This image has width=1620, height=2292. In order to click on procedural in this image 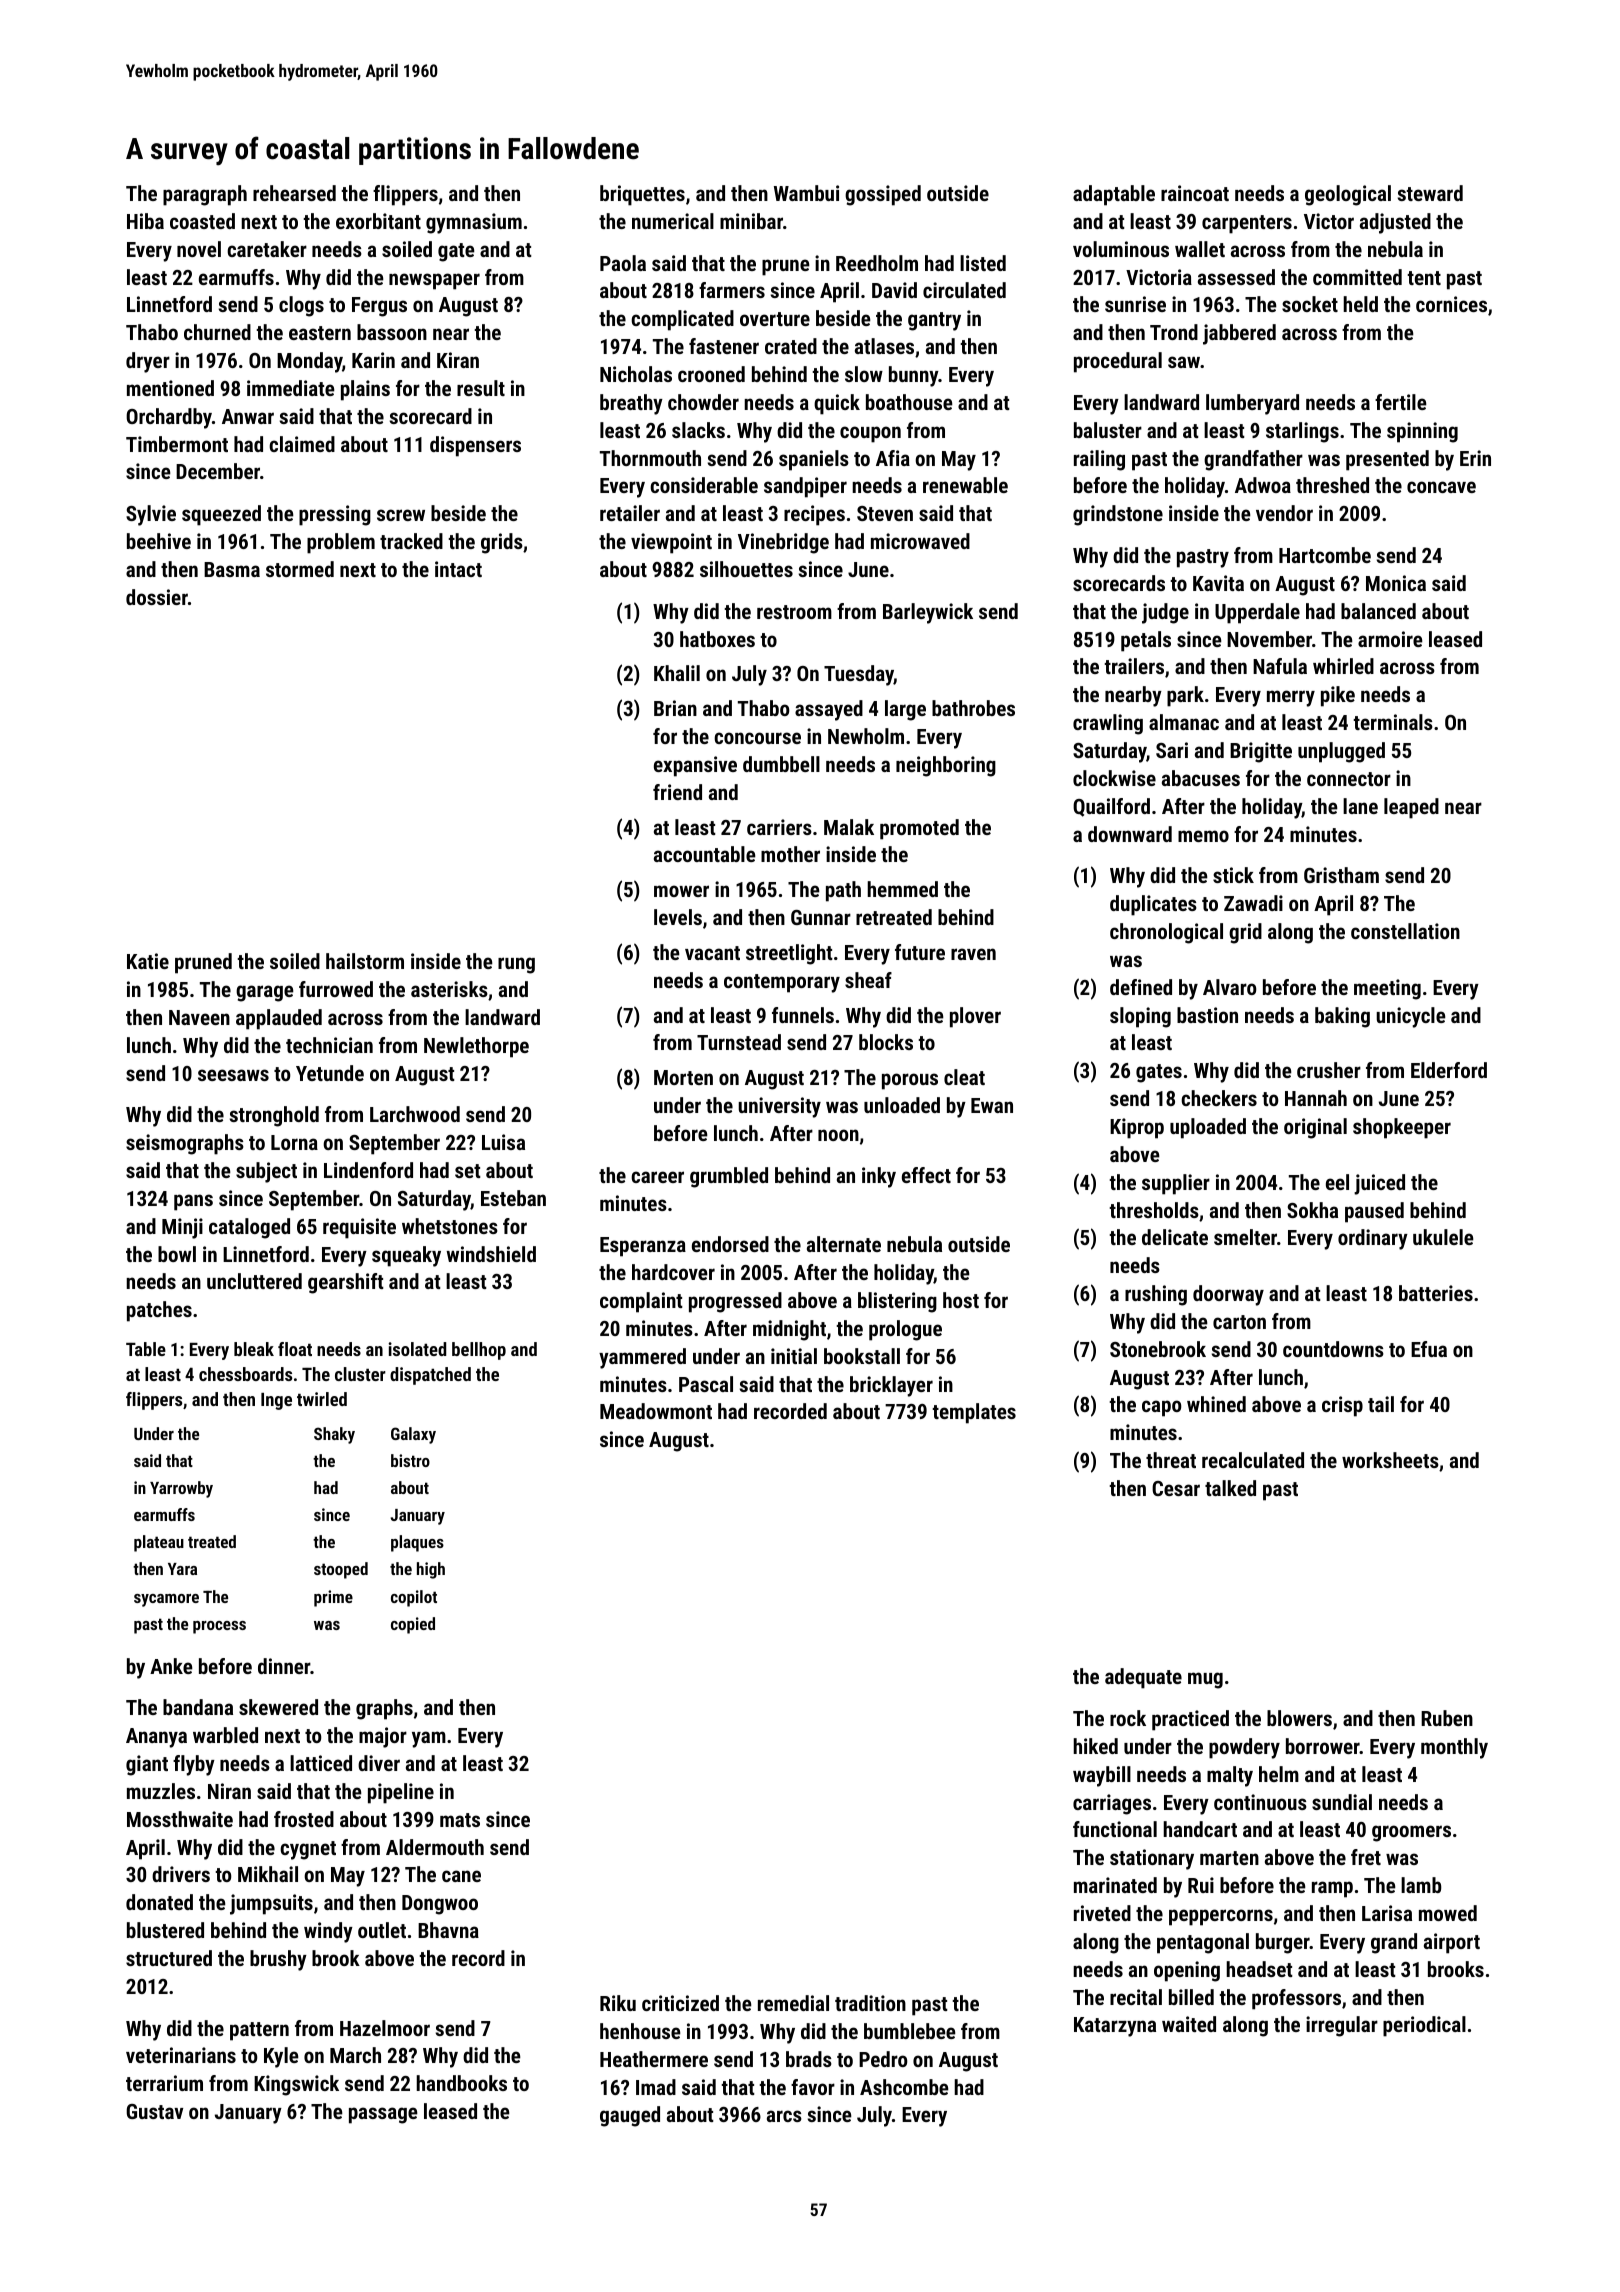, I will do `click(1118, 362)`.
